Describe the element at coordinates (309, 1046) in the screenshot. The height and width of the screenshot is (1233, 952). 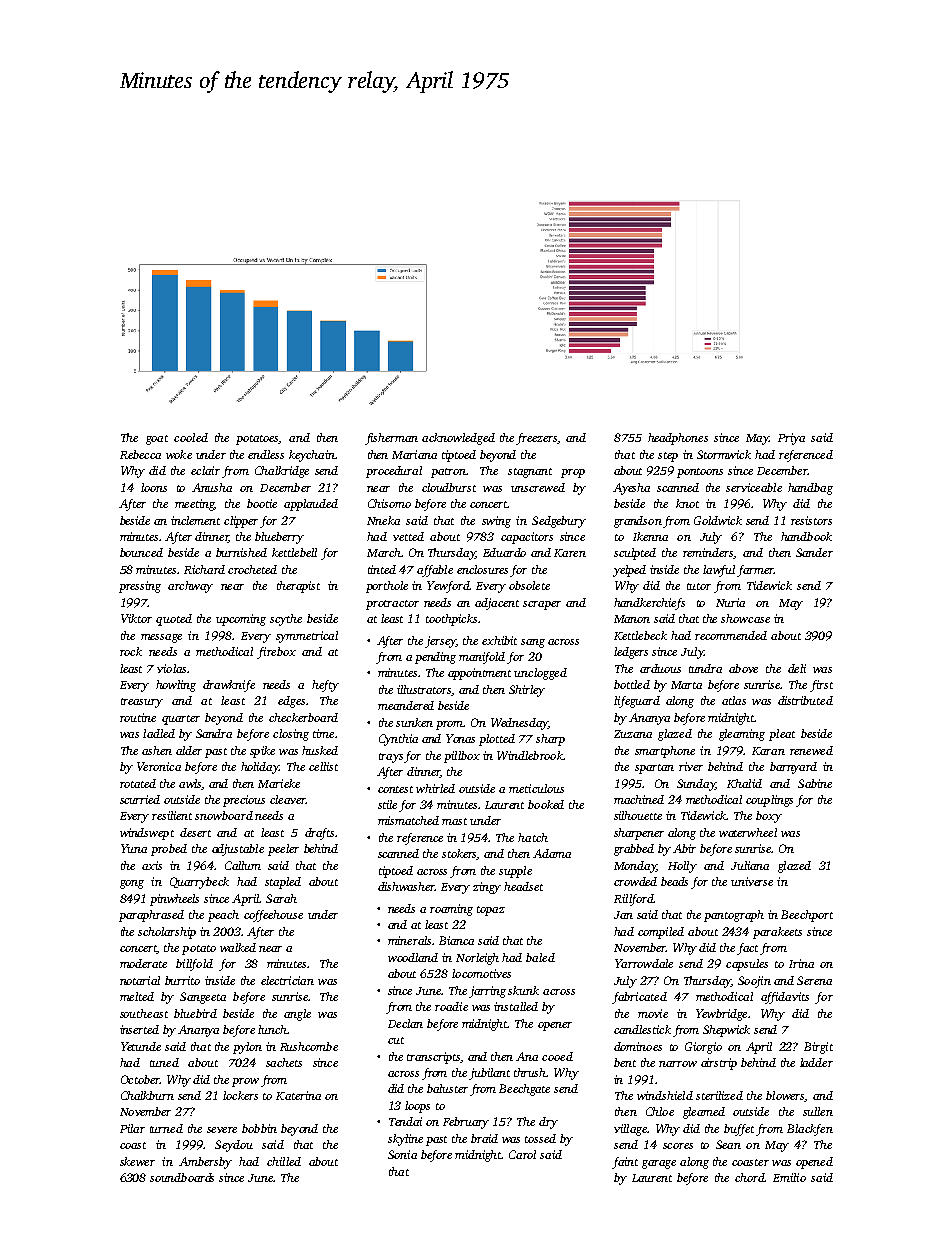
I see `Rushcombe` at that location.
